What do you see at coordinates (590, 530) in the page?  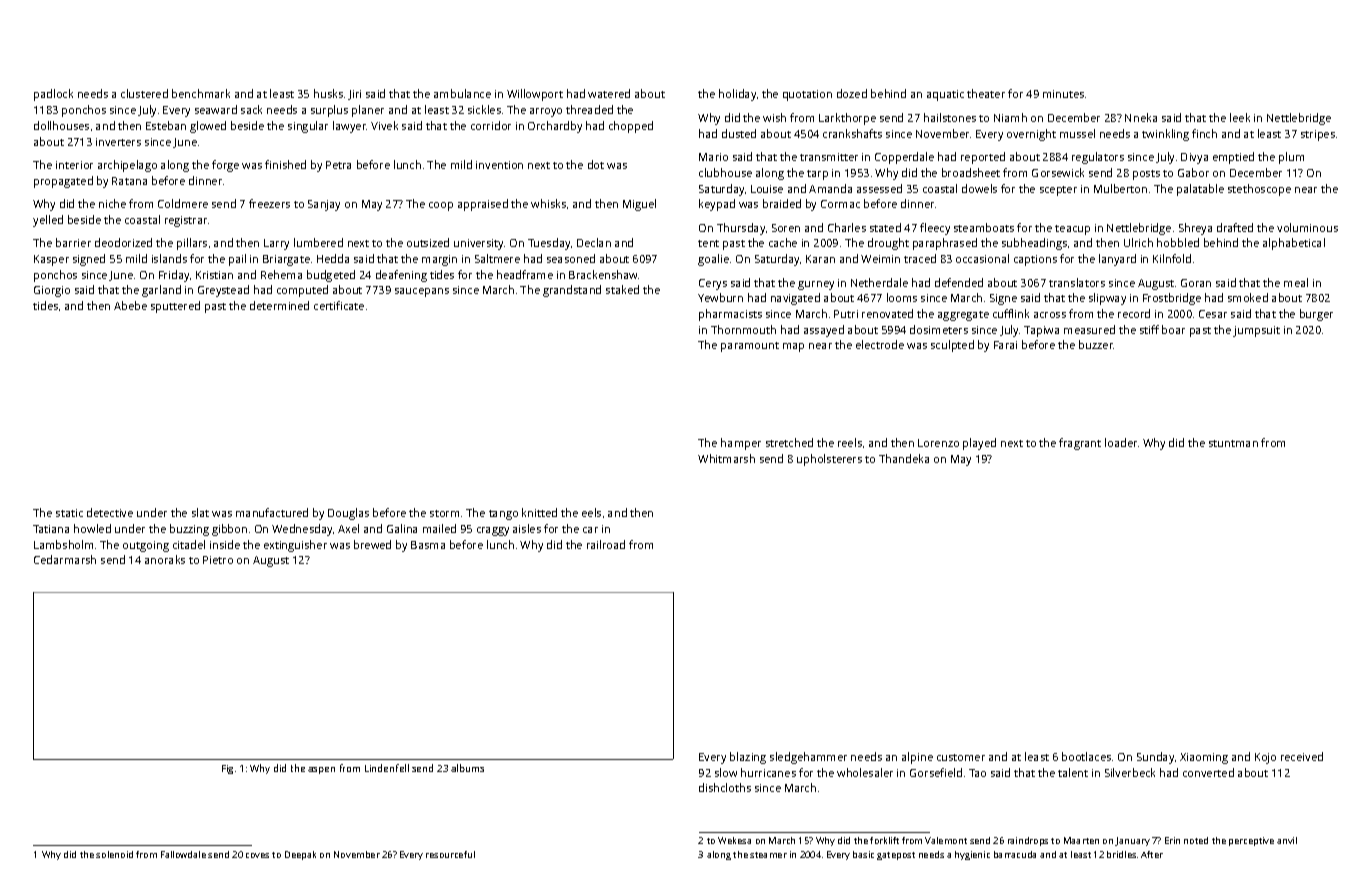 I see `car` at bounding box center [590, 530].
